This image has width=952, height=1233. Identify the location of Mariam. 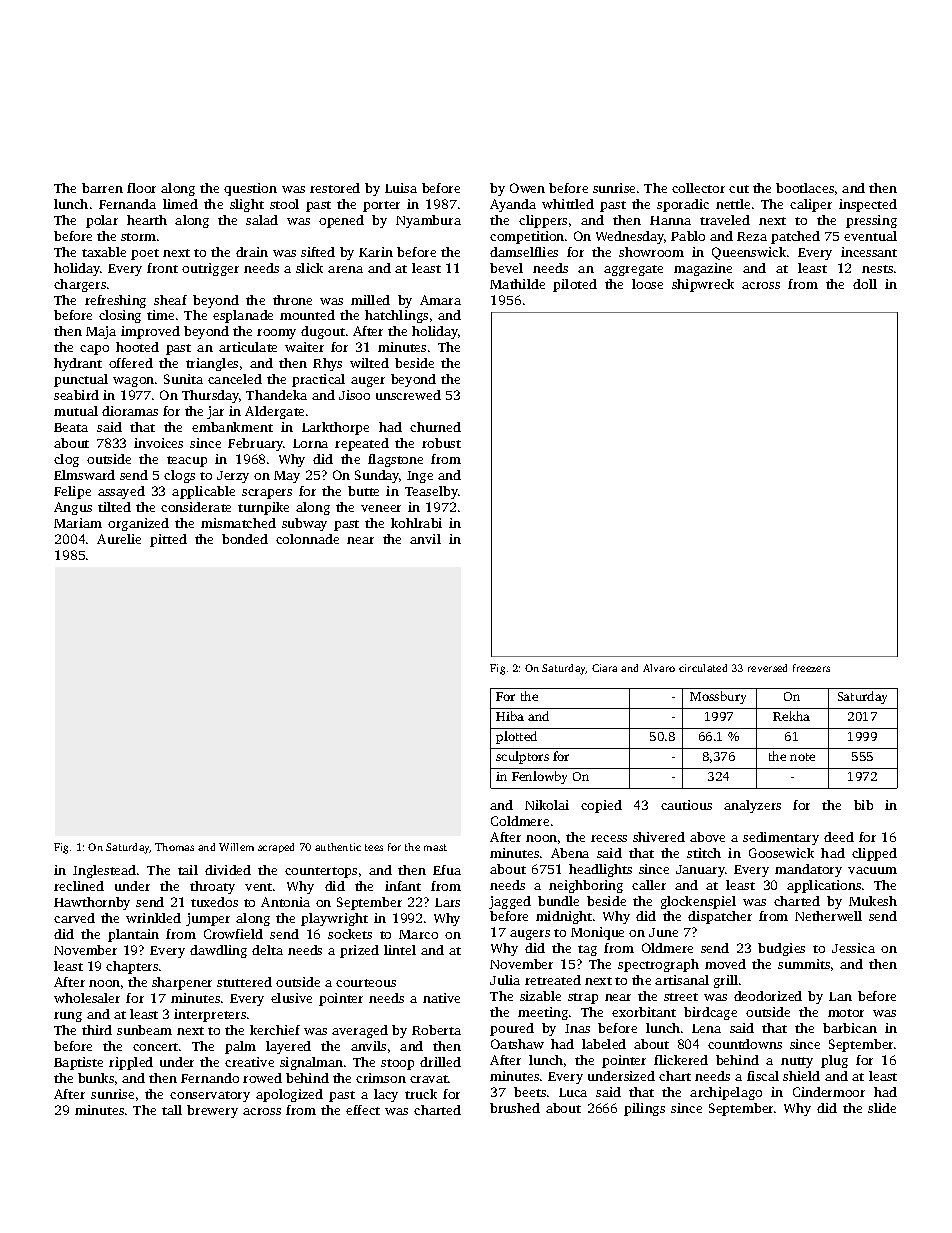
(78, 523).
